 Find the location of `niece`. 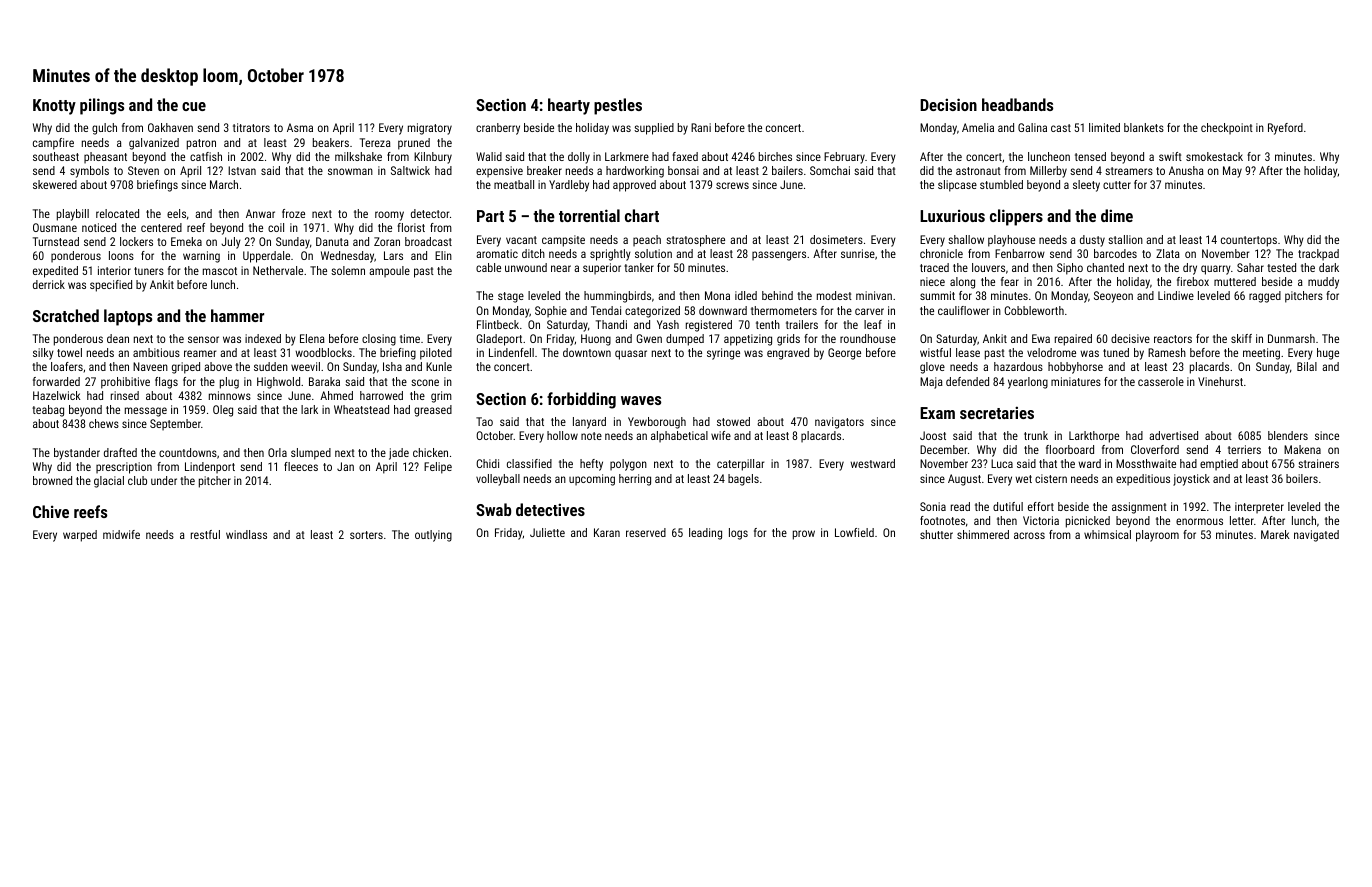

niece is located at coordinates (932, 281).
